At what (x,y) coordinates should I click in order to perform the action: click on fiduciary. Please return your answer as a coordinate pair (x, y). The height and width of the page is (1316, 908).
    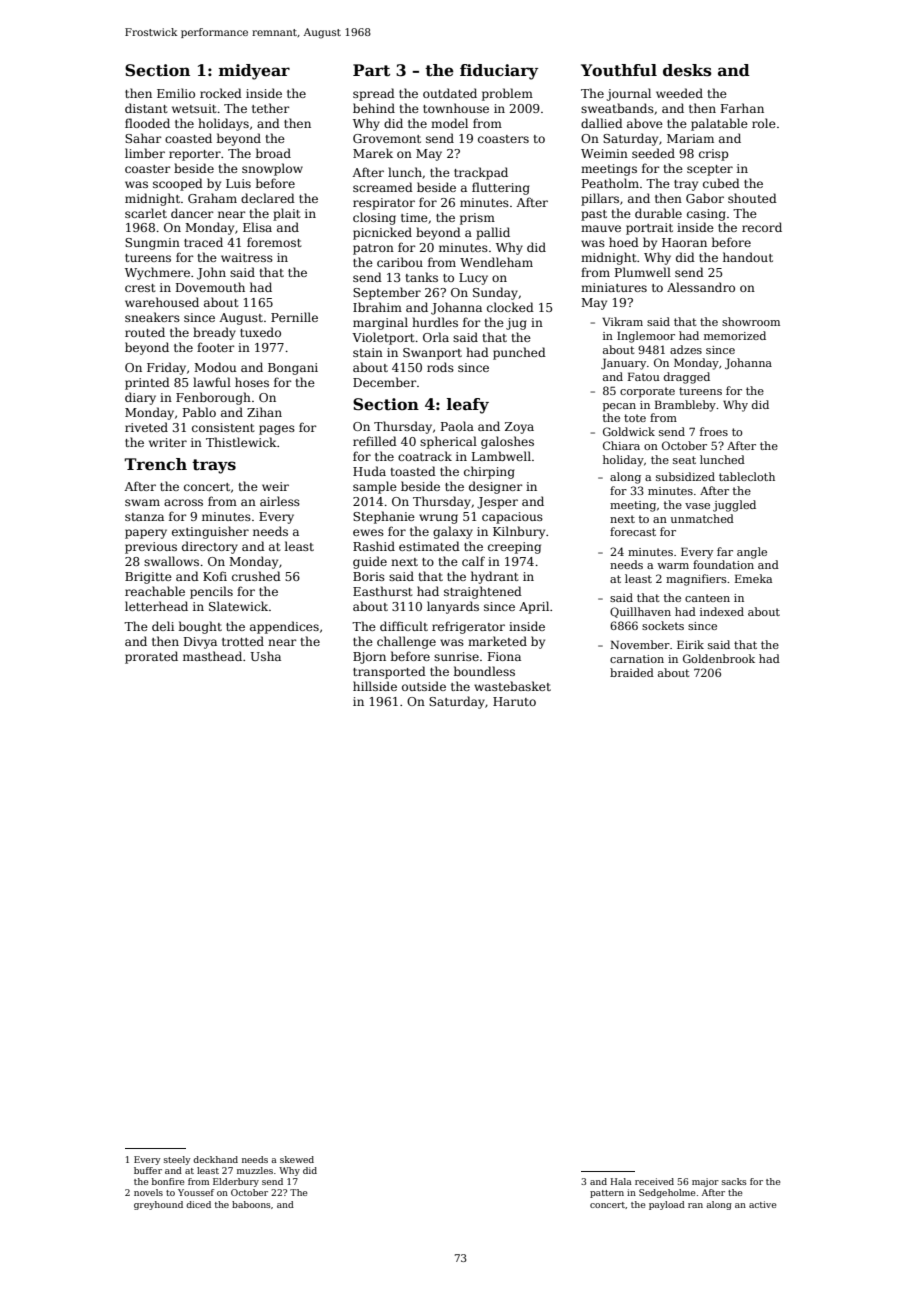
    Looking at the image, I should click on (499, 72).
